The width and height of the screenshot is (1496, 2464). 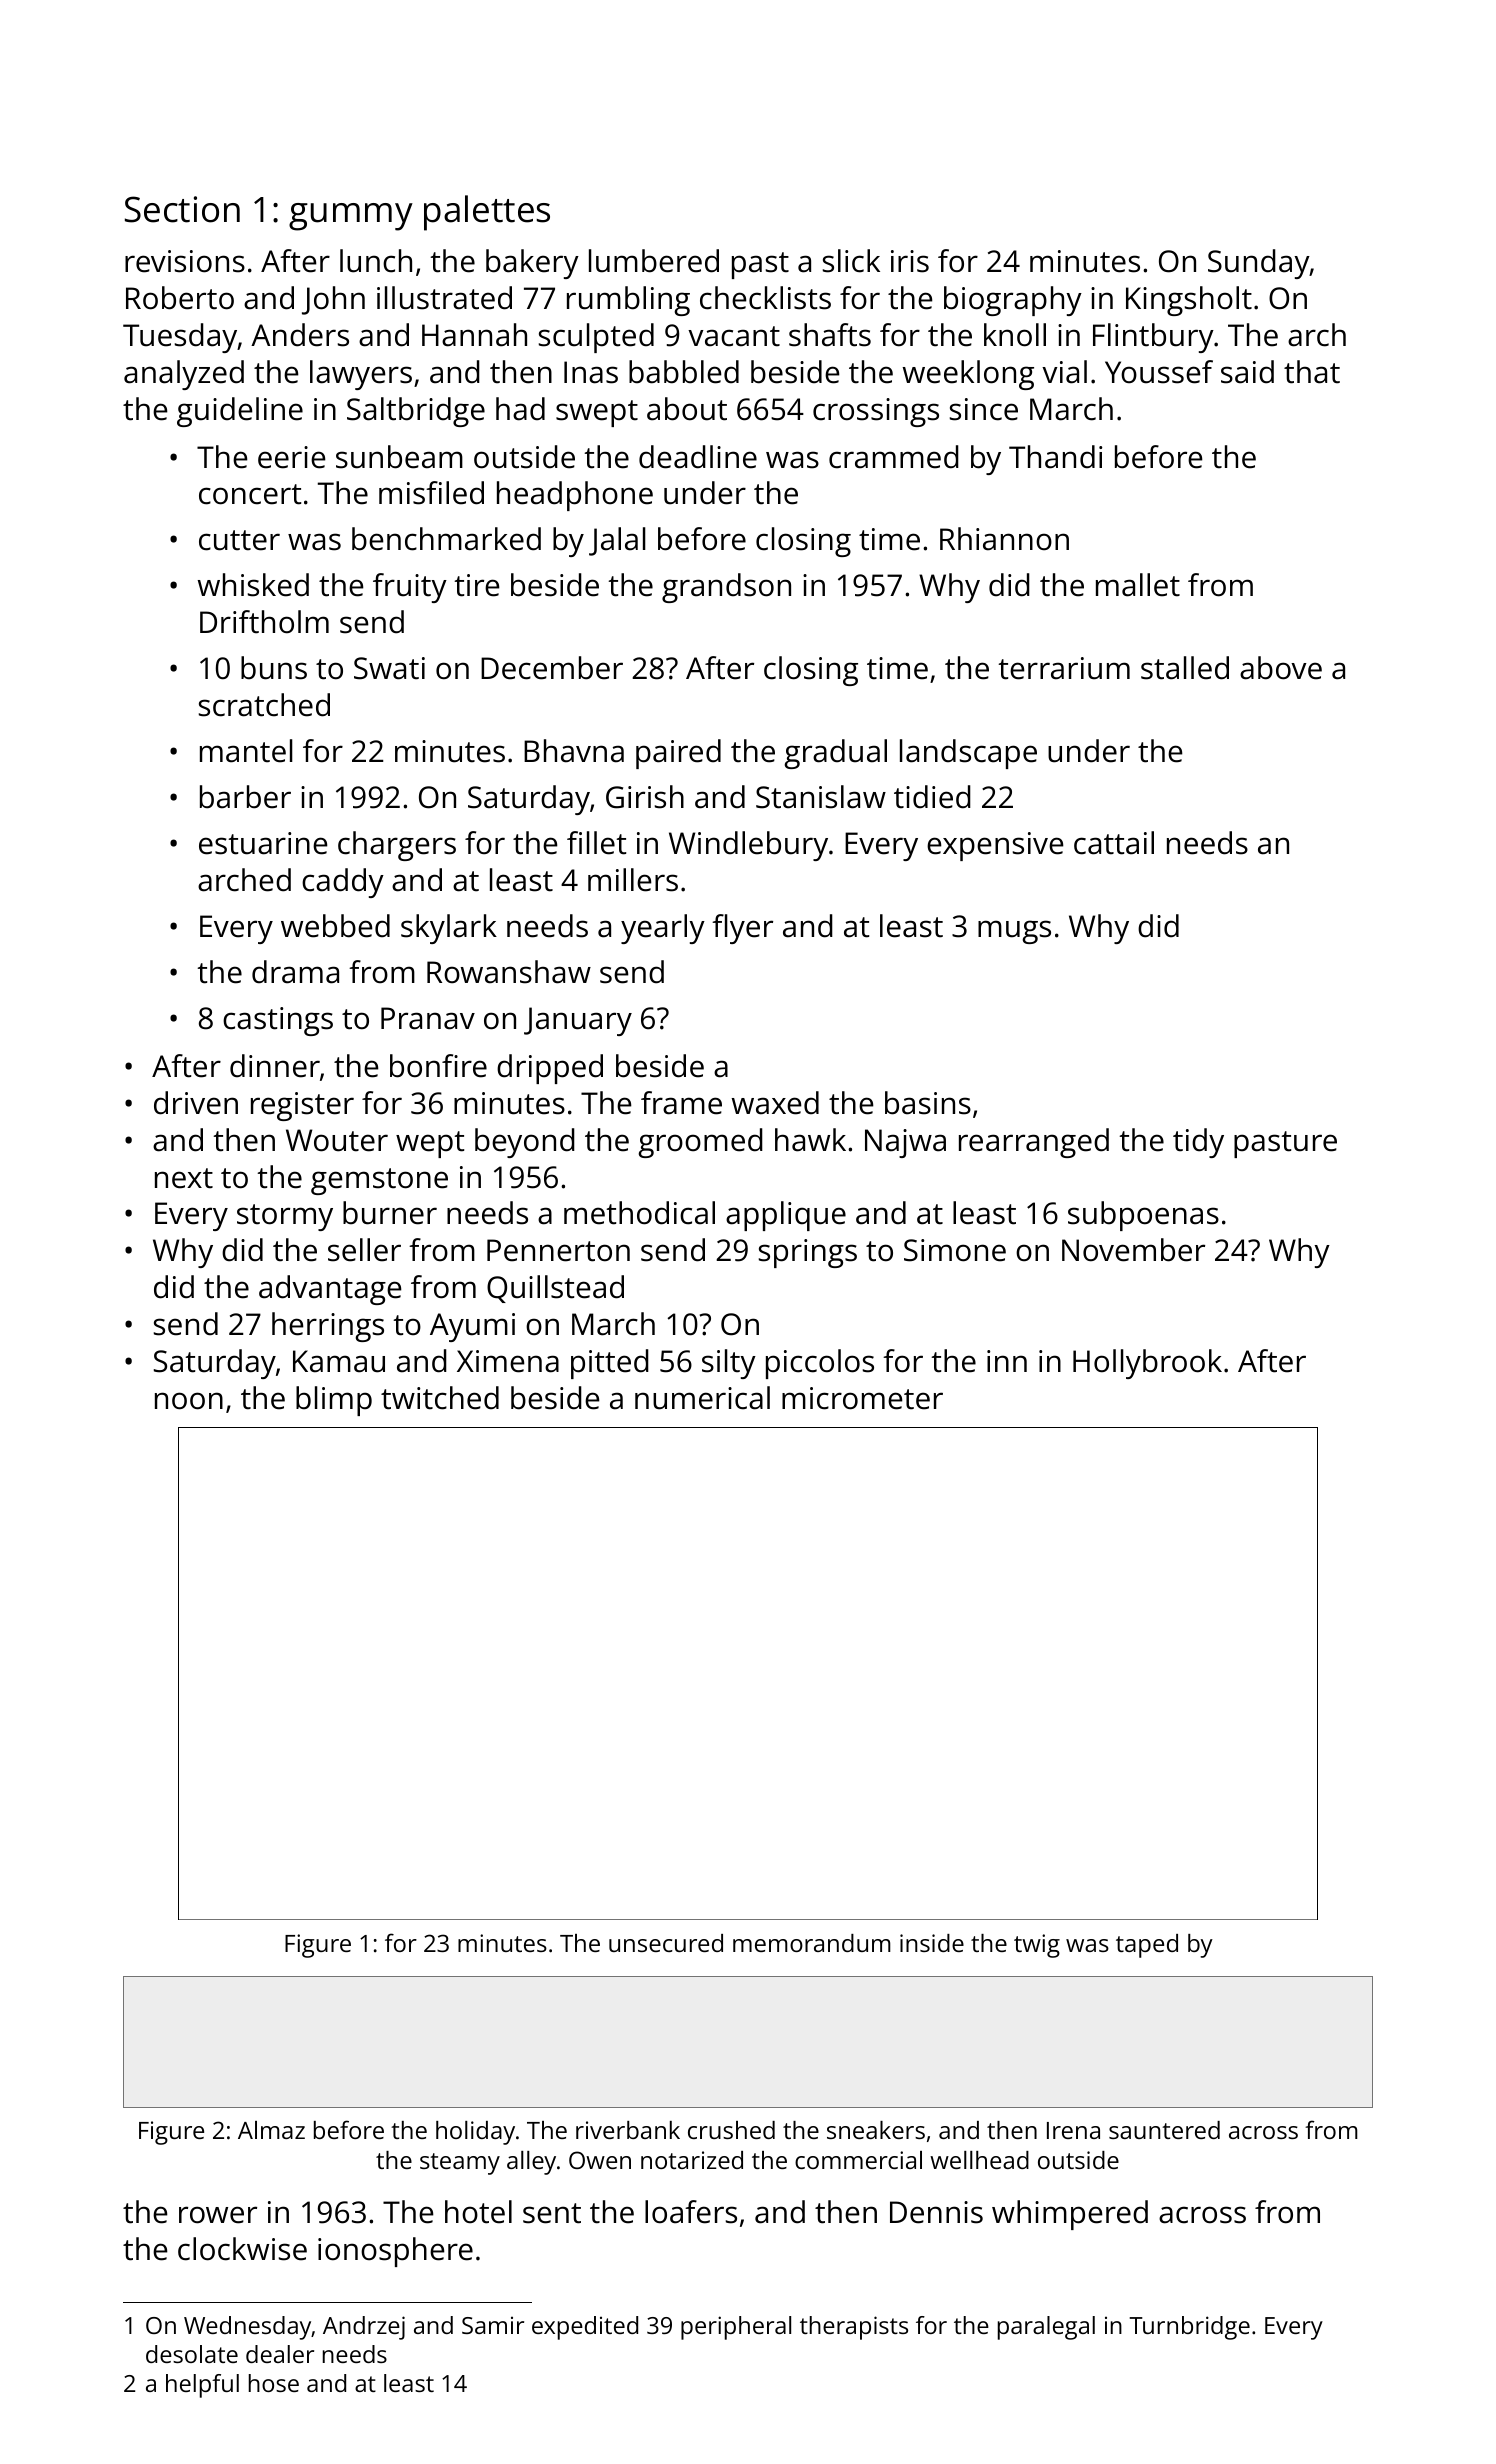 I want to click on Swati, so click(x=389, y=668).
